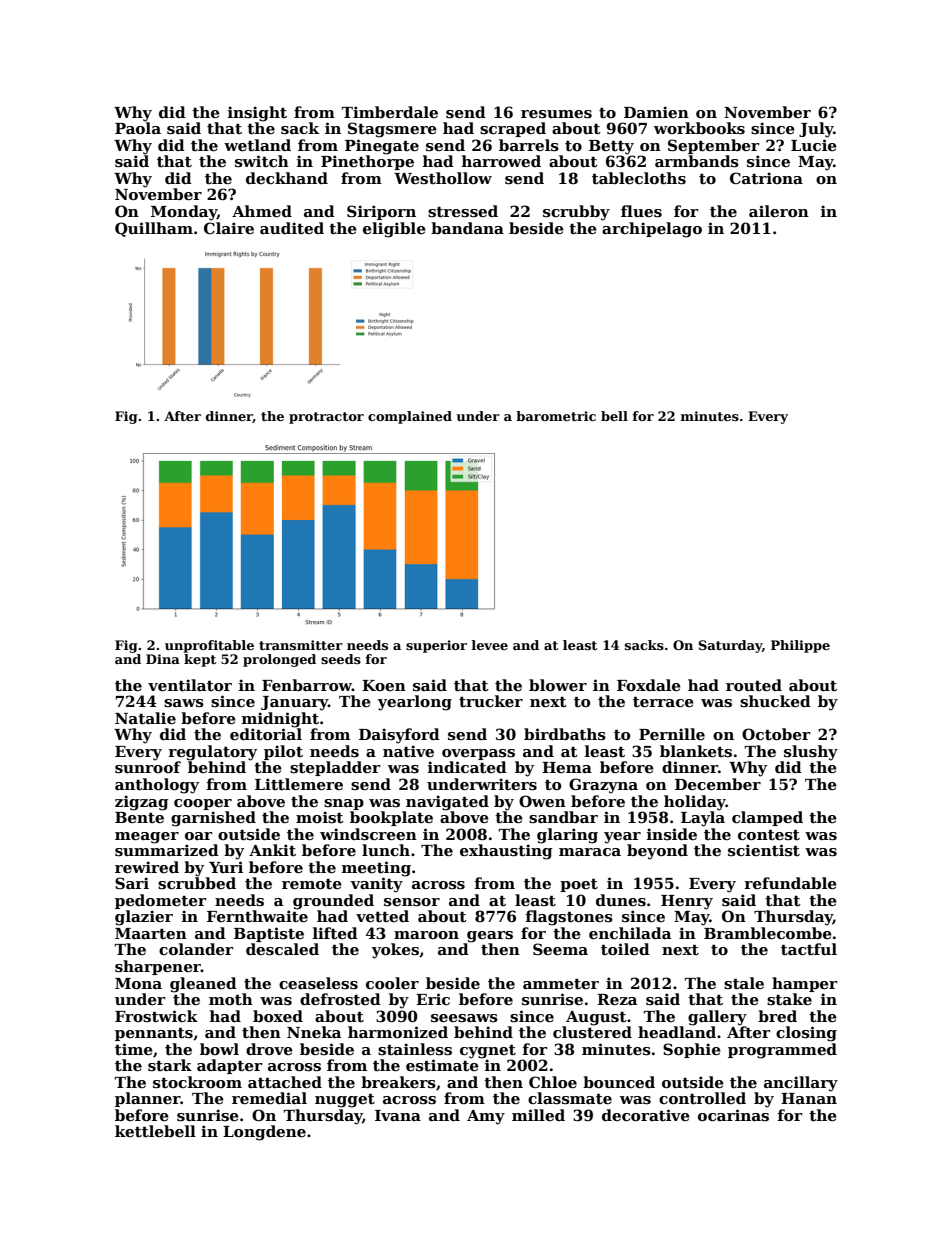 The width and height of the screenshot is (952, 1233). What do you see at coordinates (138, 128) in the screenshot?
I see `Paola` at bounding box center [138, 128].
